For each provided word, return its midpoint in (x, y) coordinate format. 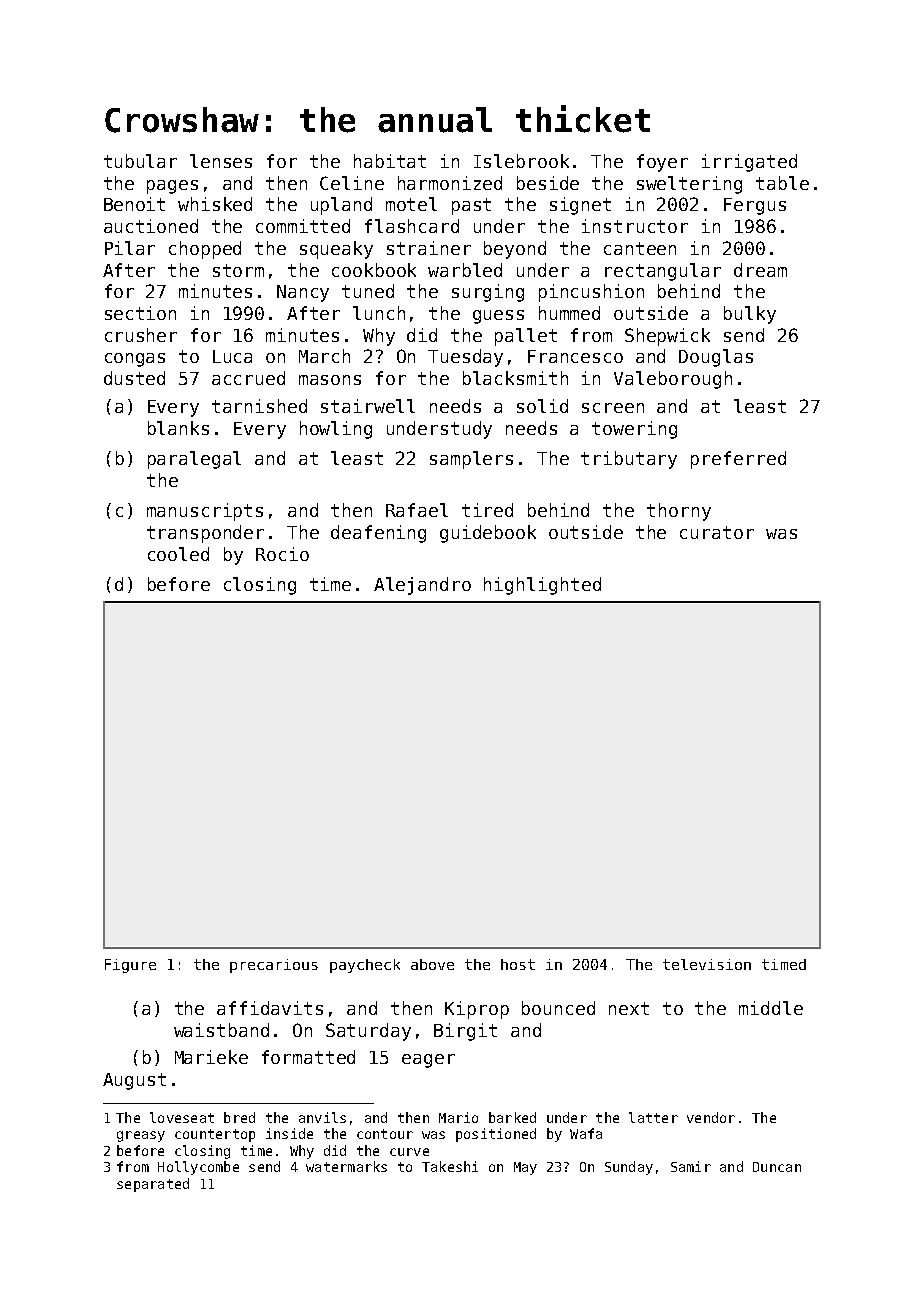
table (782, 183)
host (518, 964)
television (707, 964)
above (432, 964)
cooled (178, 554)
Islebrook (521, 161)
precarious (274, 966)
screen (613, 408)
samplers (471, 460)
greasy (141, 1136)
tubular (140, 161)
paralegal (194, 460)
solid (542, 406)
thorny (679, 512)
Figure (130, 966)
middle (771, 1008)
